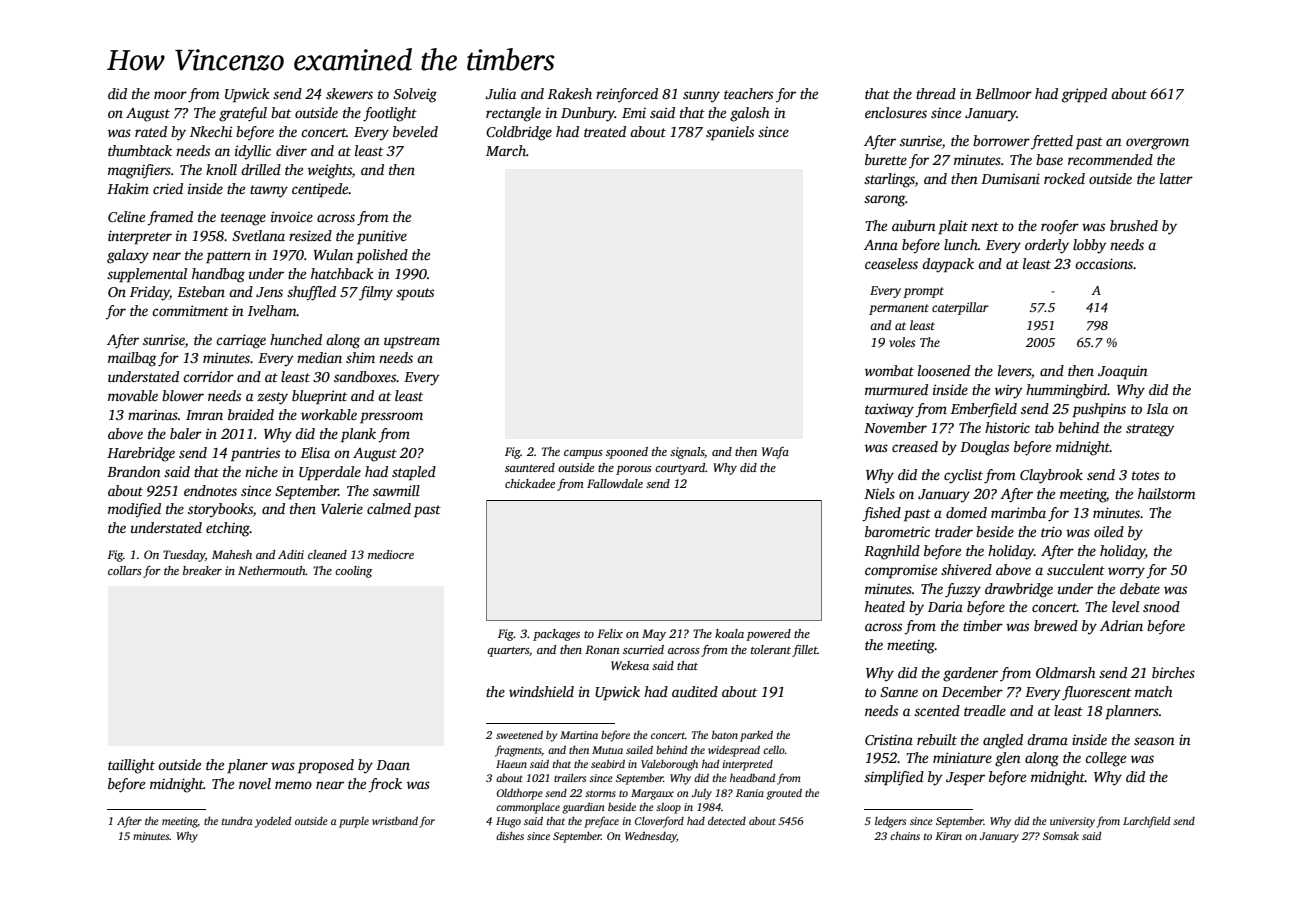 This page has height=924, width=1308. I want to click on commitment, so click(190, 310).
